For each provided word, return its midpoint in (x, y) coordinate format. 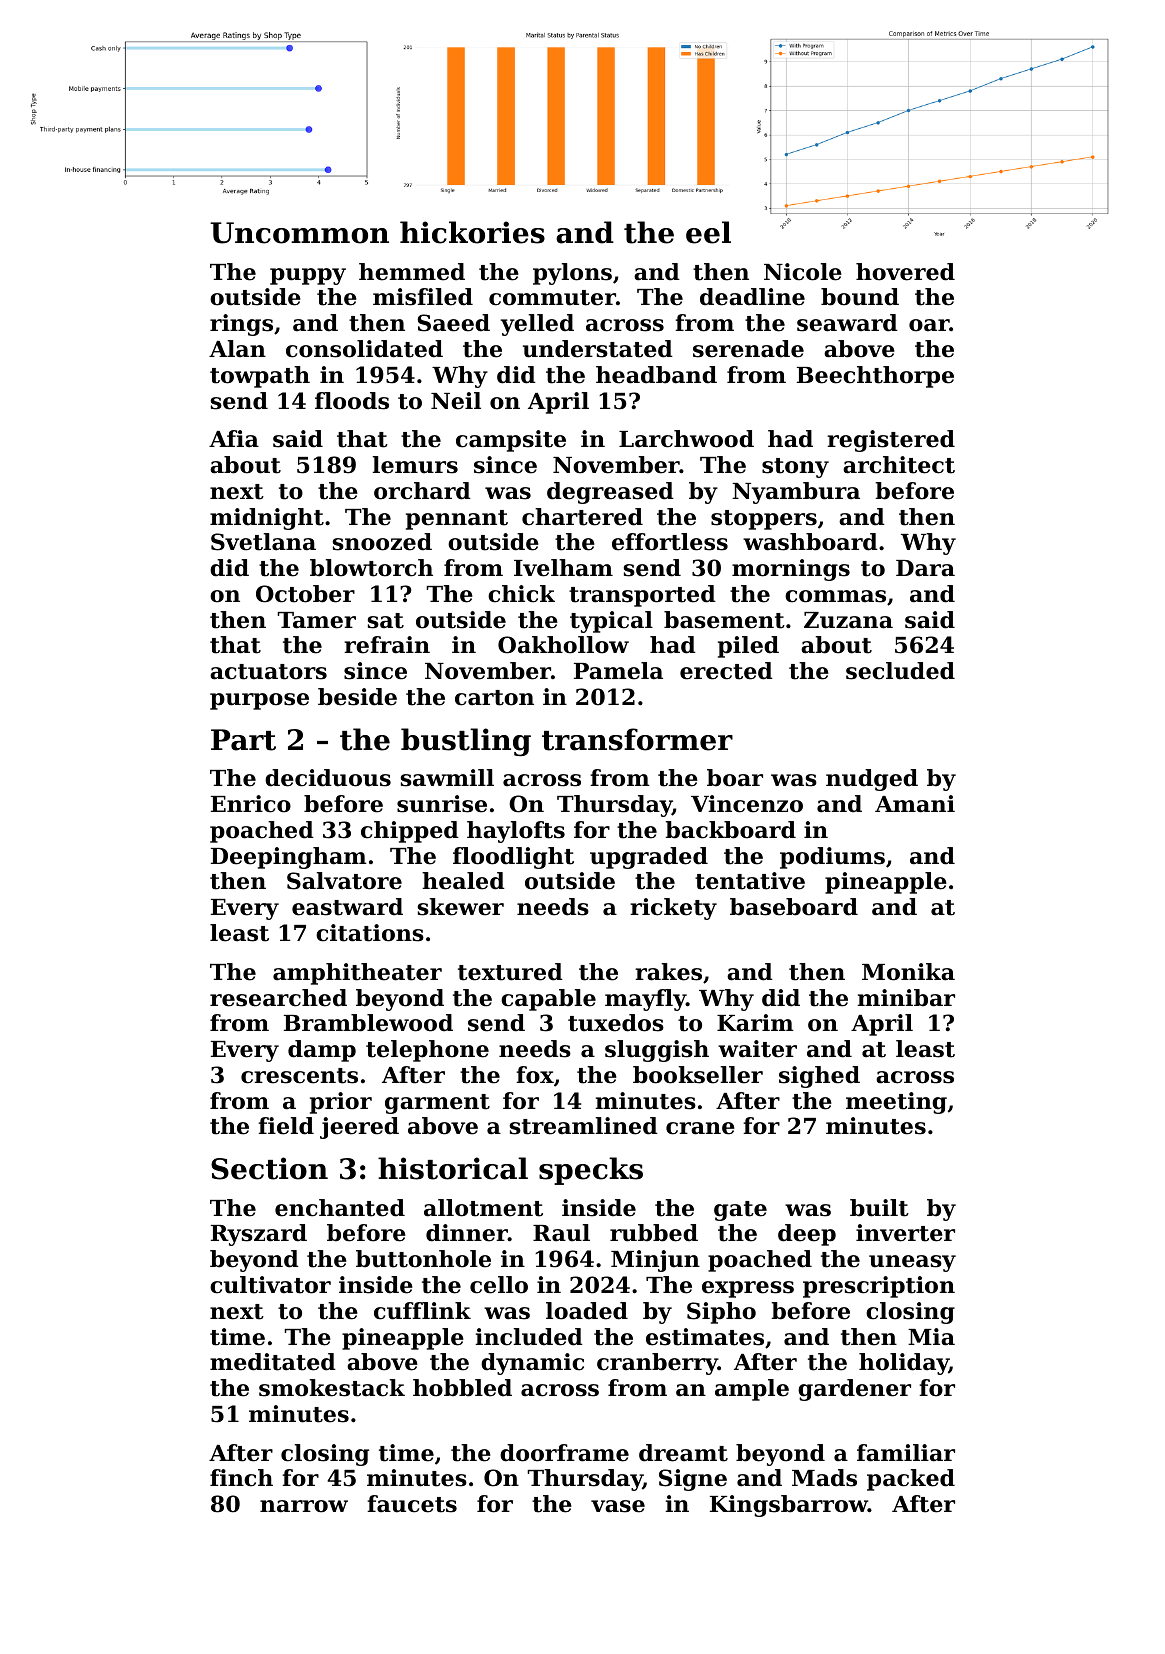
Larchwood (686, 439)
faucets (412, 1504)
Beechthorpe (875, 377)
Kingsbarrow (789, 1506)
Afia (234, 439)
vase (618, 1506)
